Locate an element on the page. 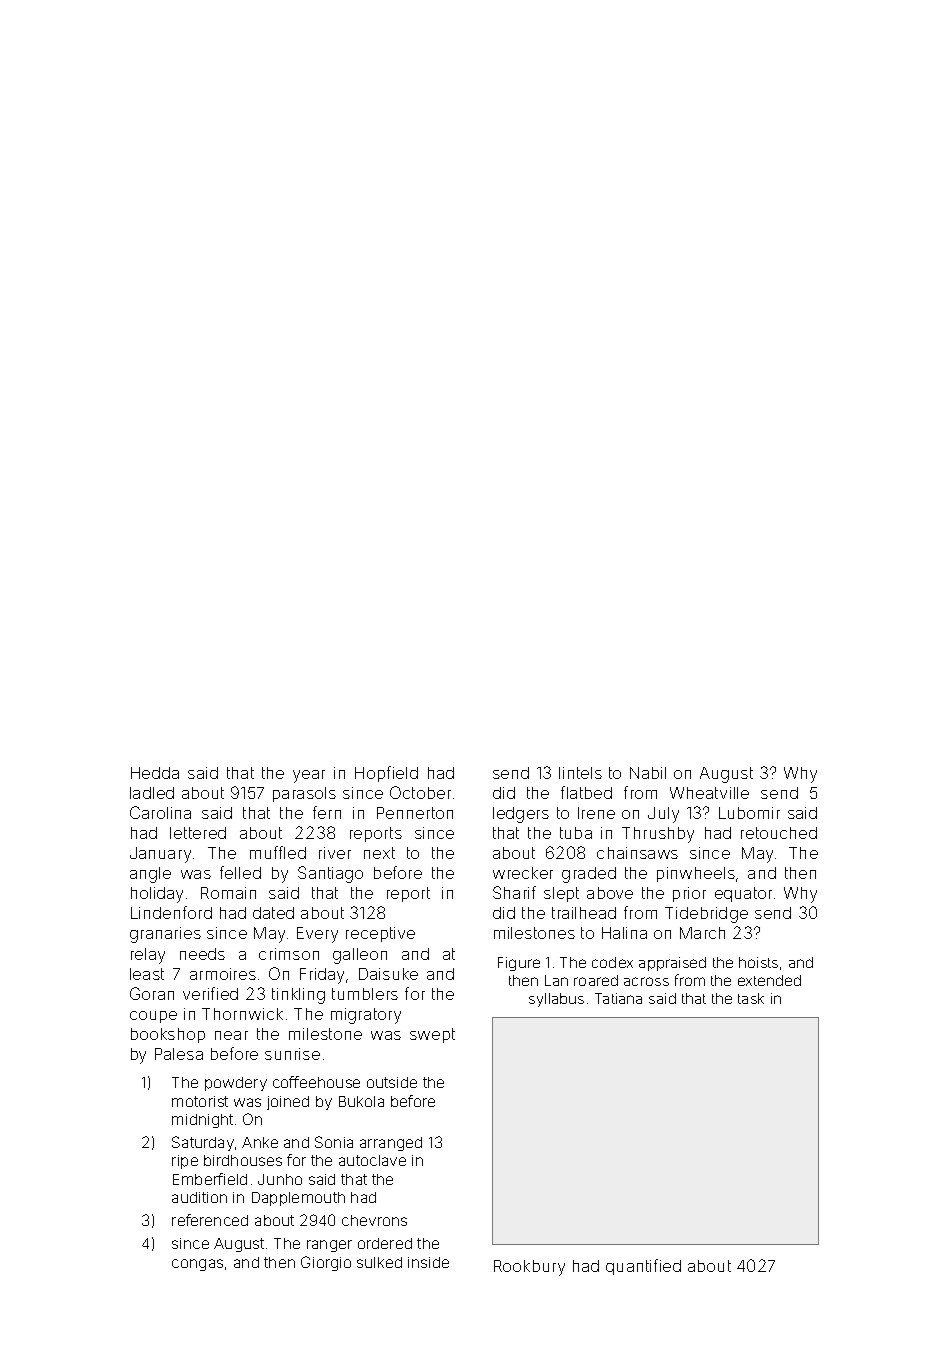 The height and width of the page is (1347, 948). Rookbury is located at coordinates (529, 1268).
